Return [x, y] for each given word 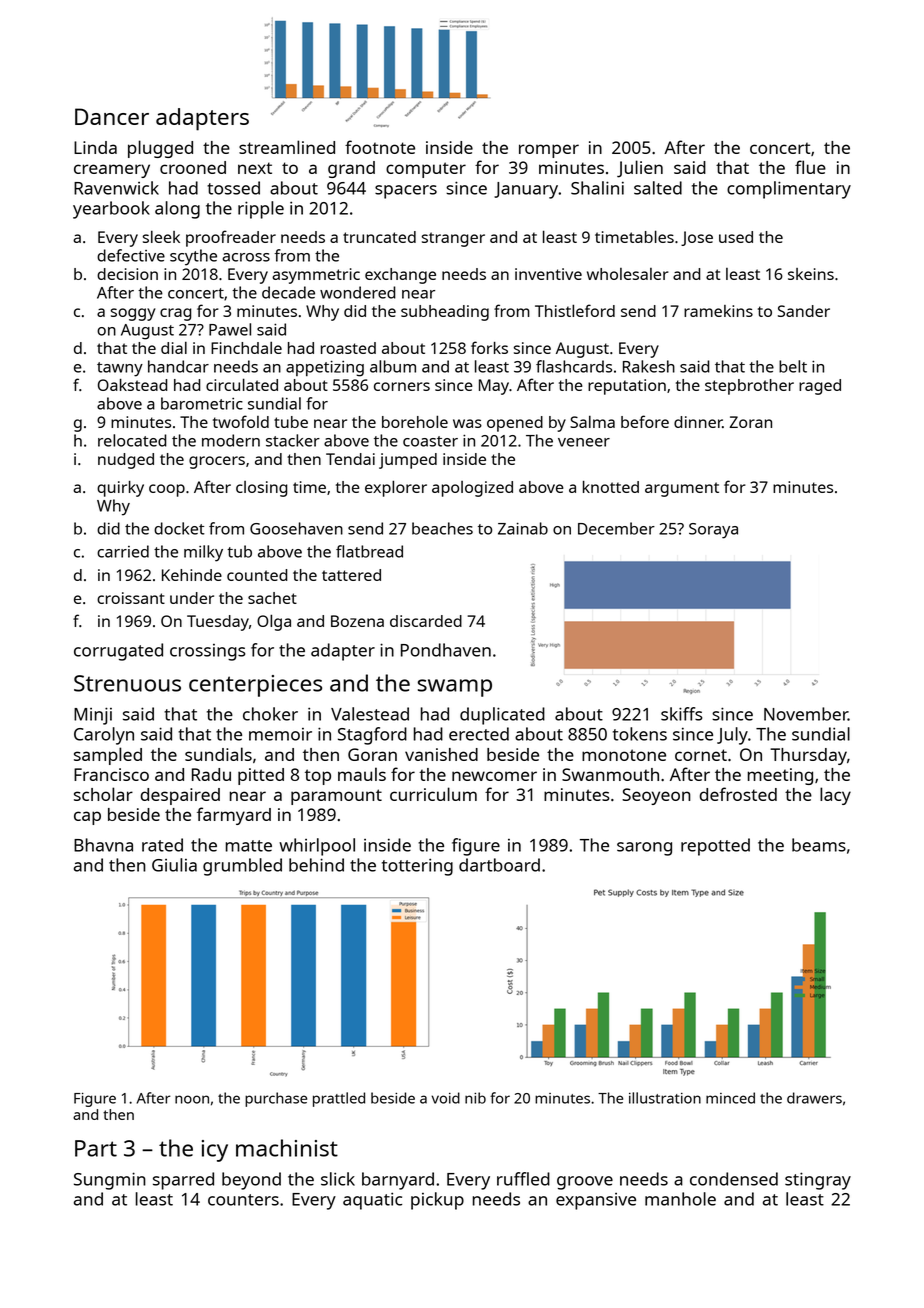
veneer [584, 442]
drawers [814, 1098]
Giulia [174, 865]
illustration [665, 1098]
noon [192, 1099]
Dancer [112, 116]
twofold [241, 421]
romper [549, 151]
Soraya [713, 531]
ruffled [523, 1179]
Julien [640, 169]
